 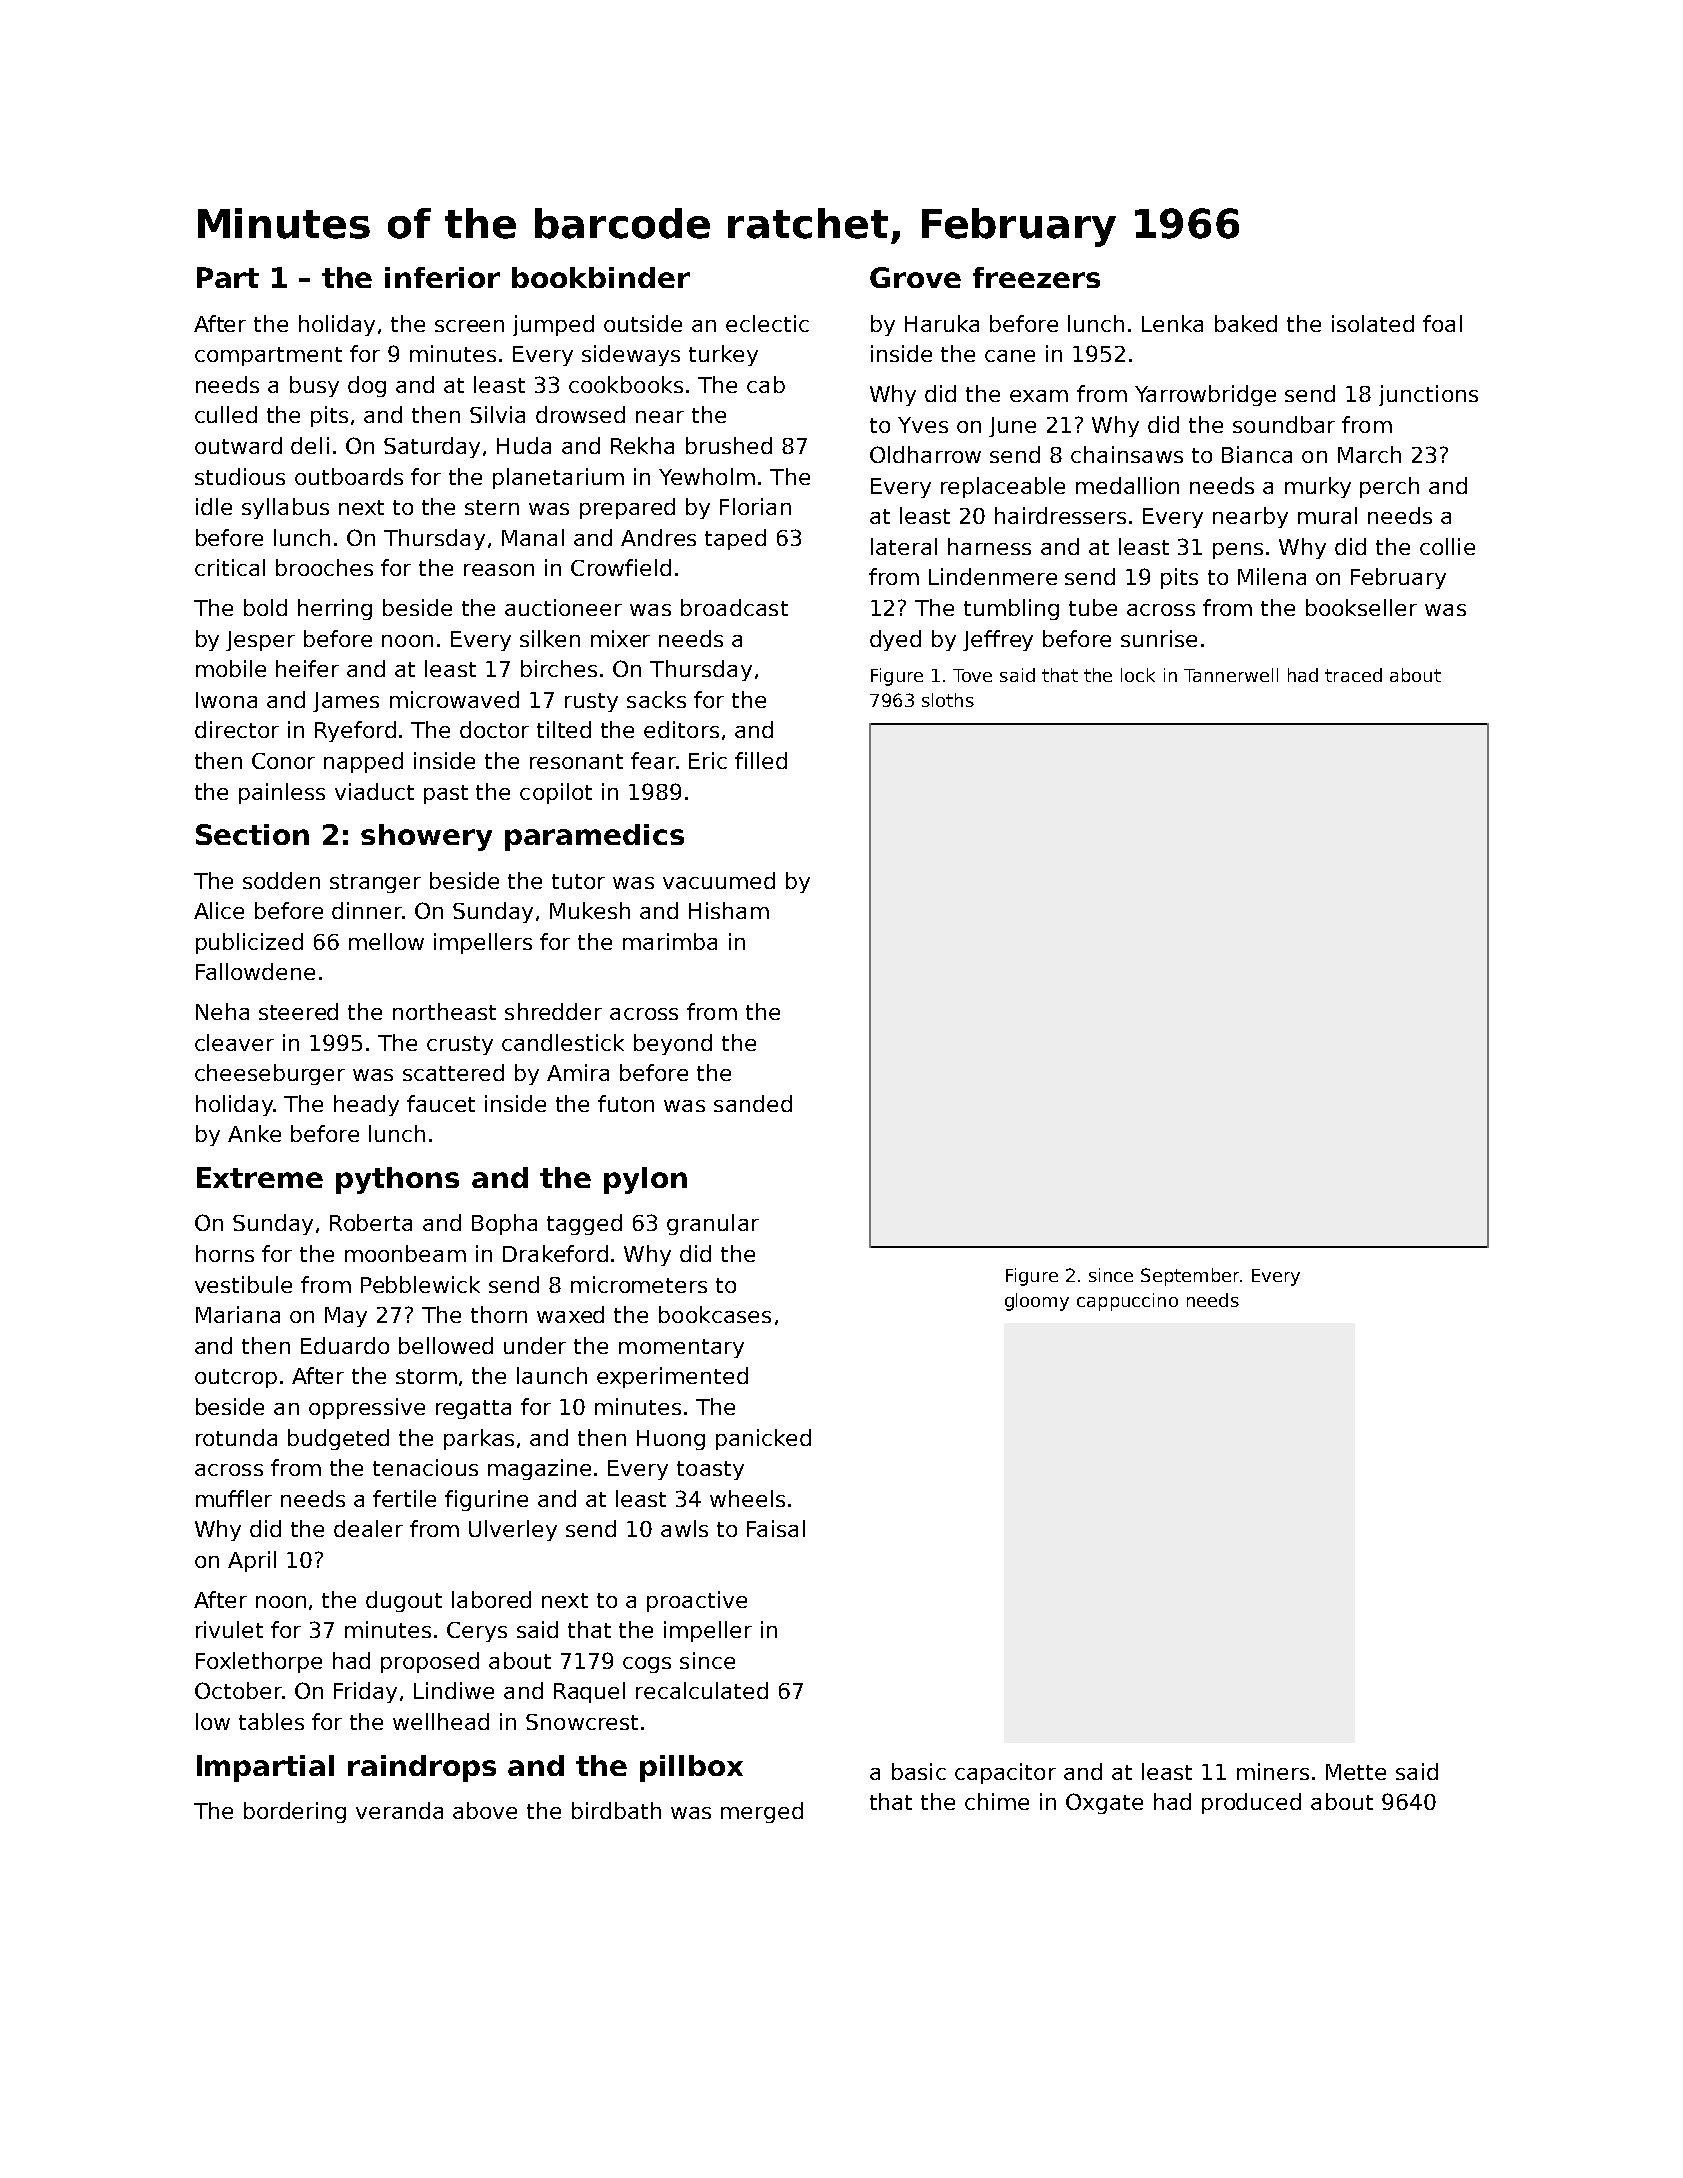 What do you see at coordinates (399, 1810) in the screenshot?
I see `veranda` at bounding box center [399, 1810].
